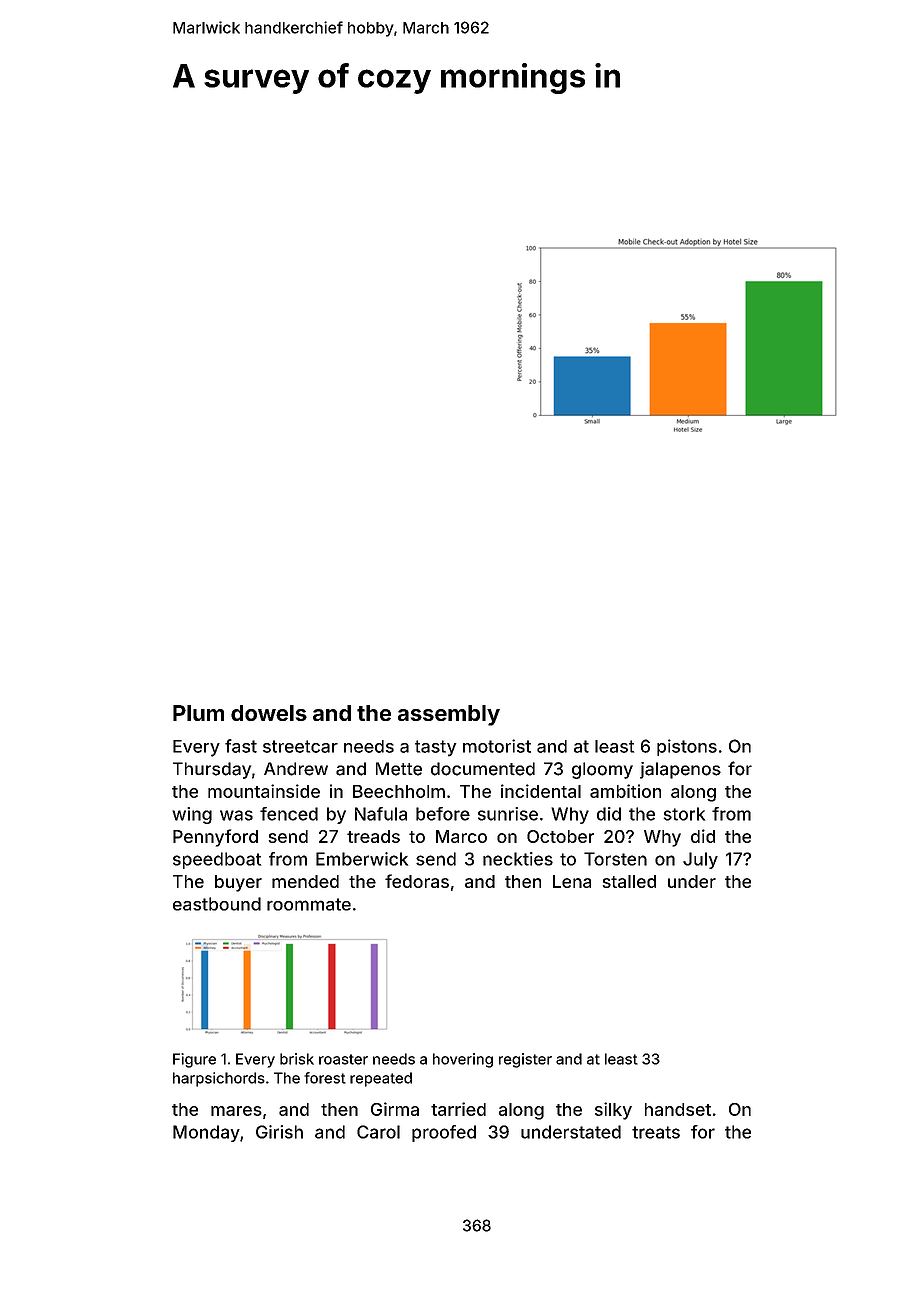 The height and width of the screenshot is (1311, 924). Describe the element at coordinates (687, 747) in the screenshot. I see `pistons` at that location.
